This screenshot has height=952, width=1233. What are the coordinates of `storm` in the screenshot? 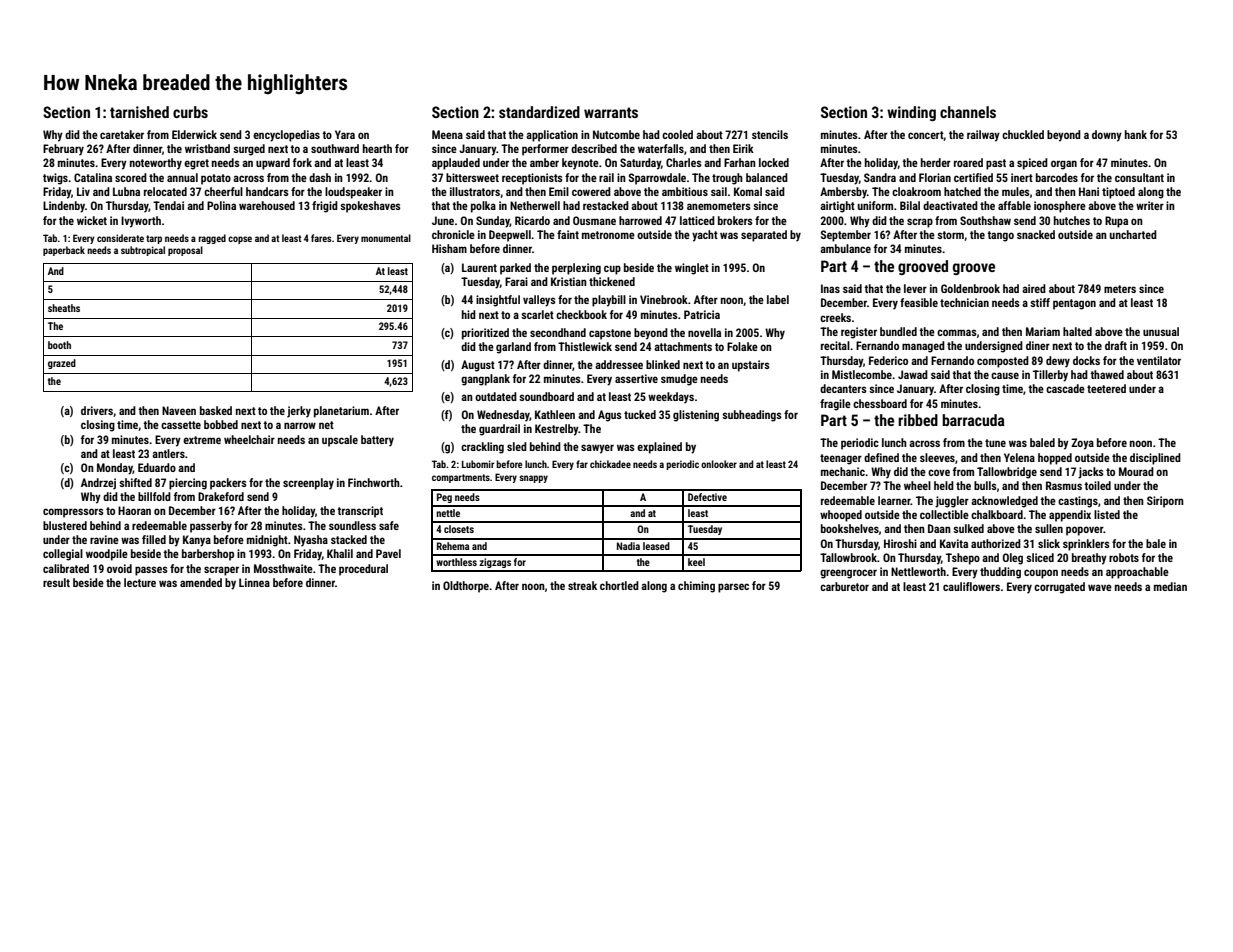 It's located at (950, 235).
